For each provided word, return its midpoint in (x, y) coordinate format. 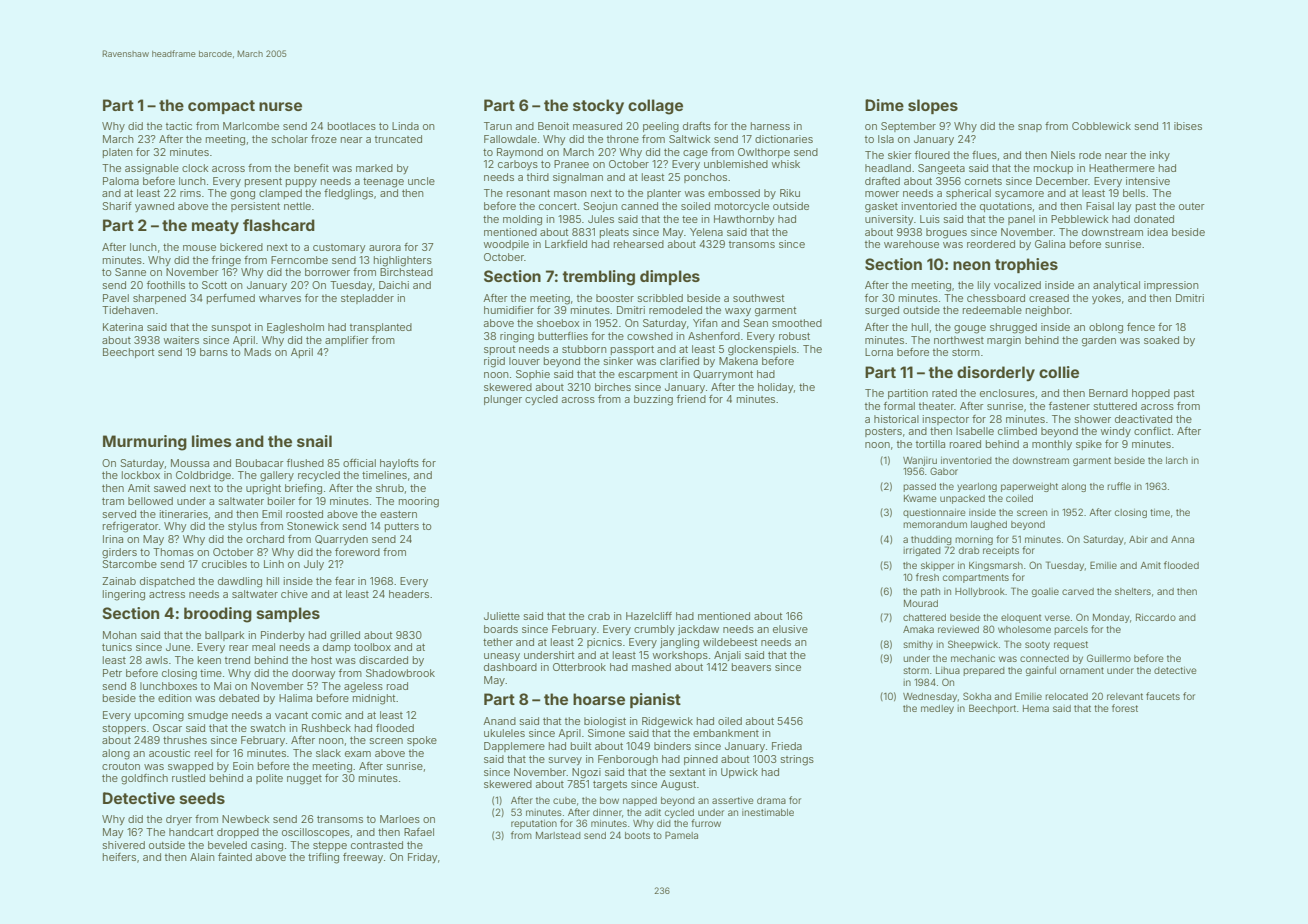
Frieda (787, 746)
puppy (301, 183)
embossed (734, 193)
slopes (933, 106)
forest (1125, 708)
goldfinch (144, 779)
